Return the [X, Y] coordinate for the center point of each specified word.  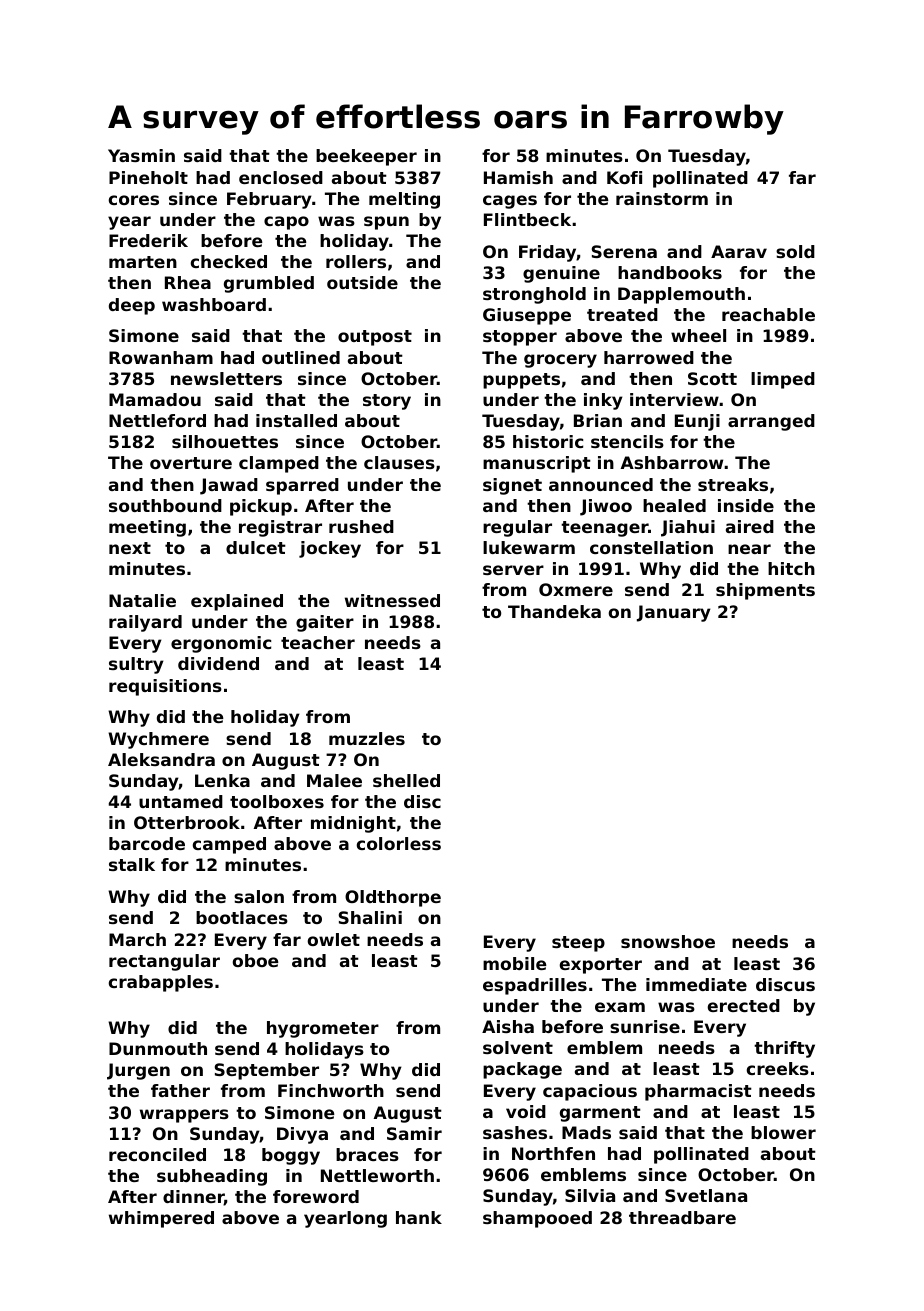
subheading [212, 1177]
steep [578, 944]
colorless [399, 843]
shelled [406, 780]
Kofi [624, 177]
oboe [255, 960]
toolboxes [277, 801]
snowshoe [668, 941]
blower [783, 1132]
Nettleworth [377, 1175]
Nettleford [157, 420]
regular [517, 528]
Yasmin [141, 155]
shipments [765, 591]
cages [510, 202]
